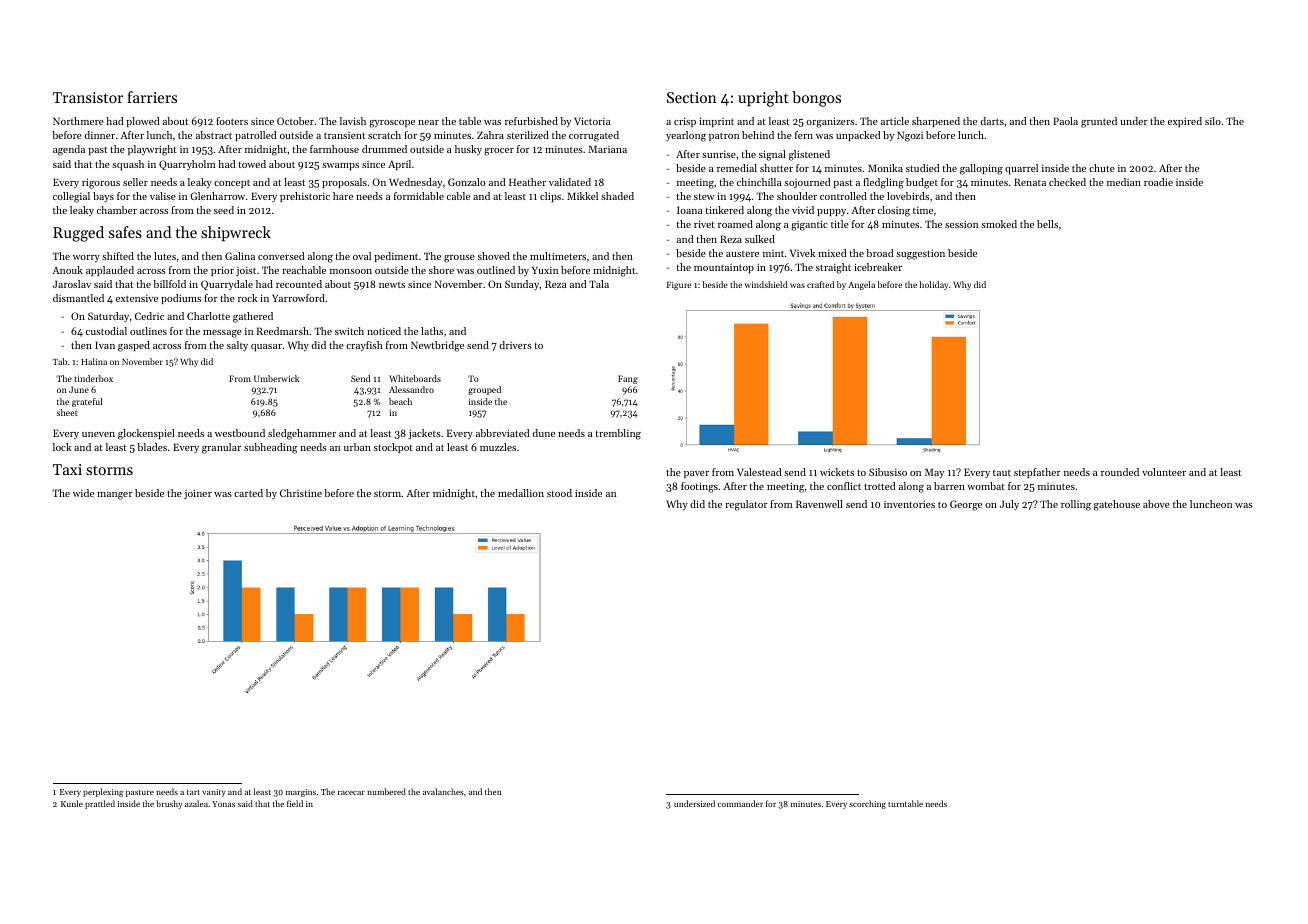 This screenshot has height=924, width=1308. What do you see at coordinates (692, 97) in the screenshot?
I see `Section` at bounding box center [692, 97].
